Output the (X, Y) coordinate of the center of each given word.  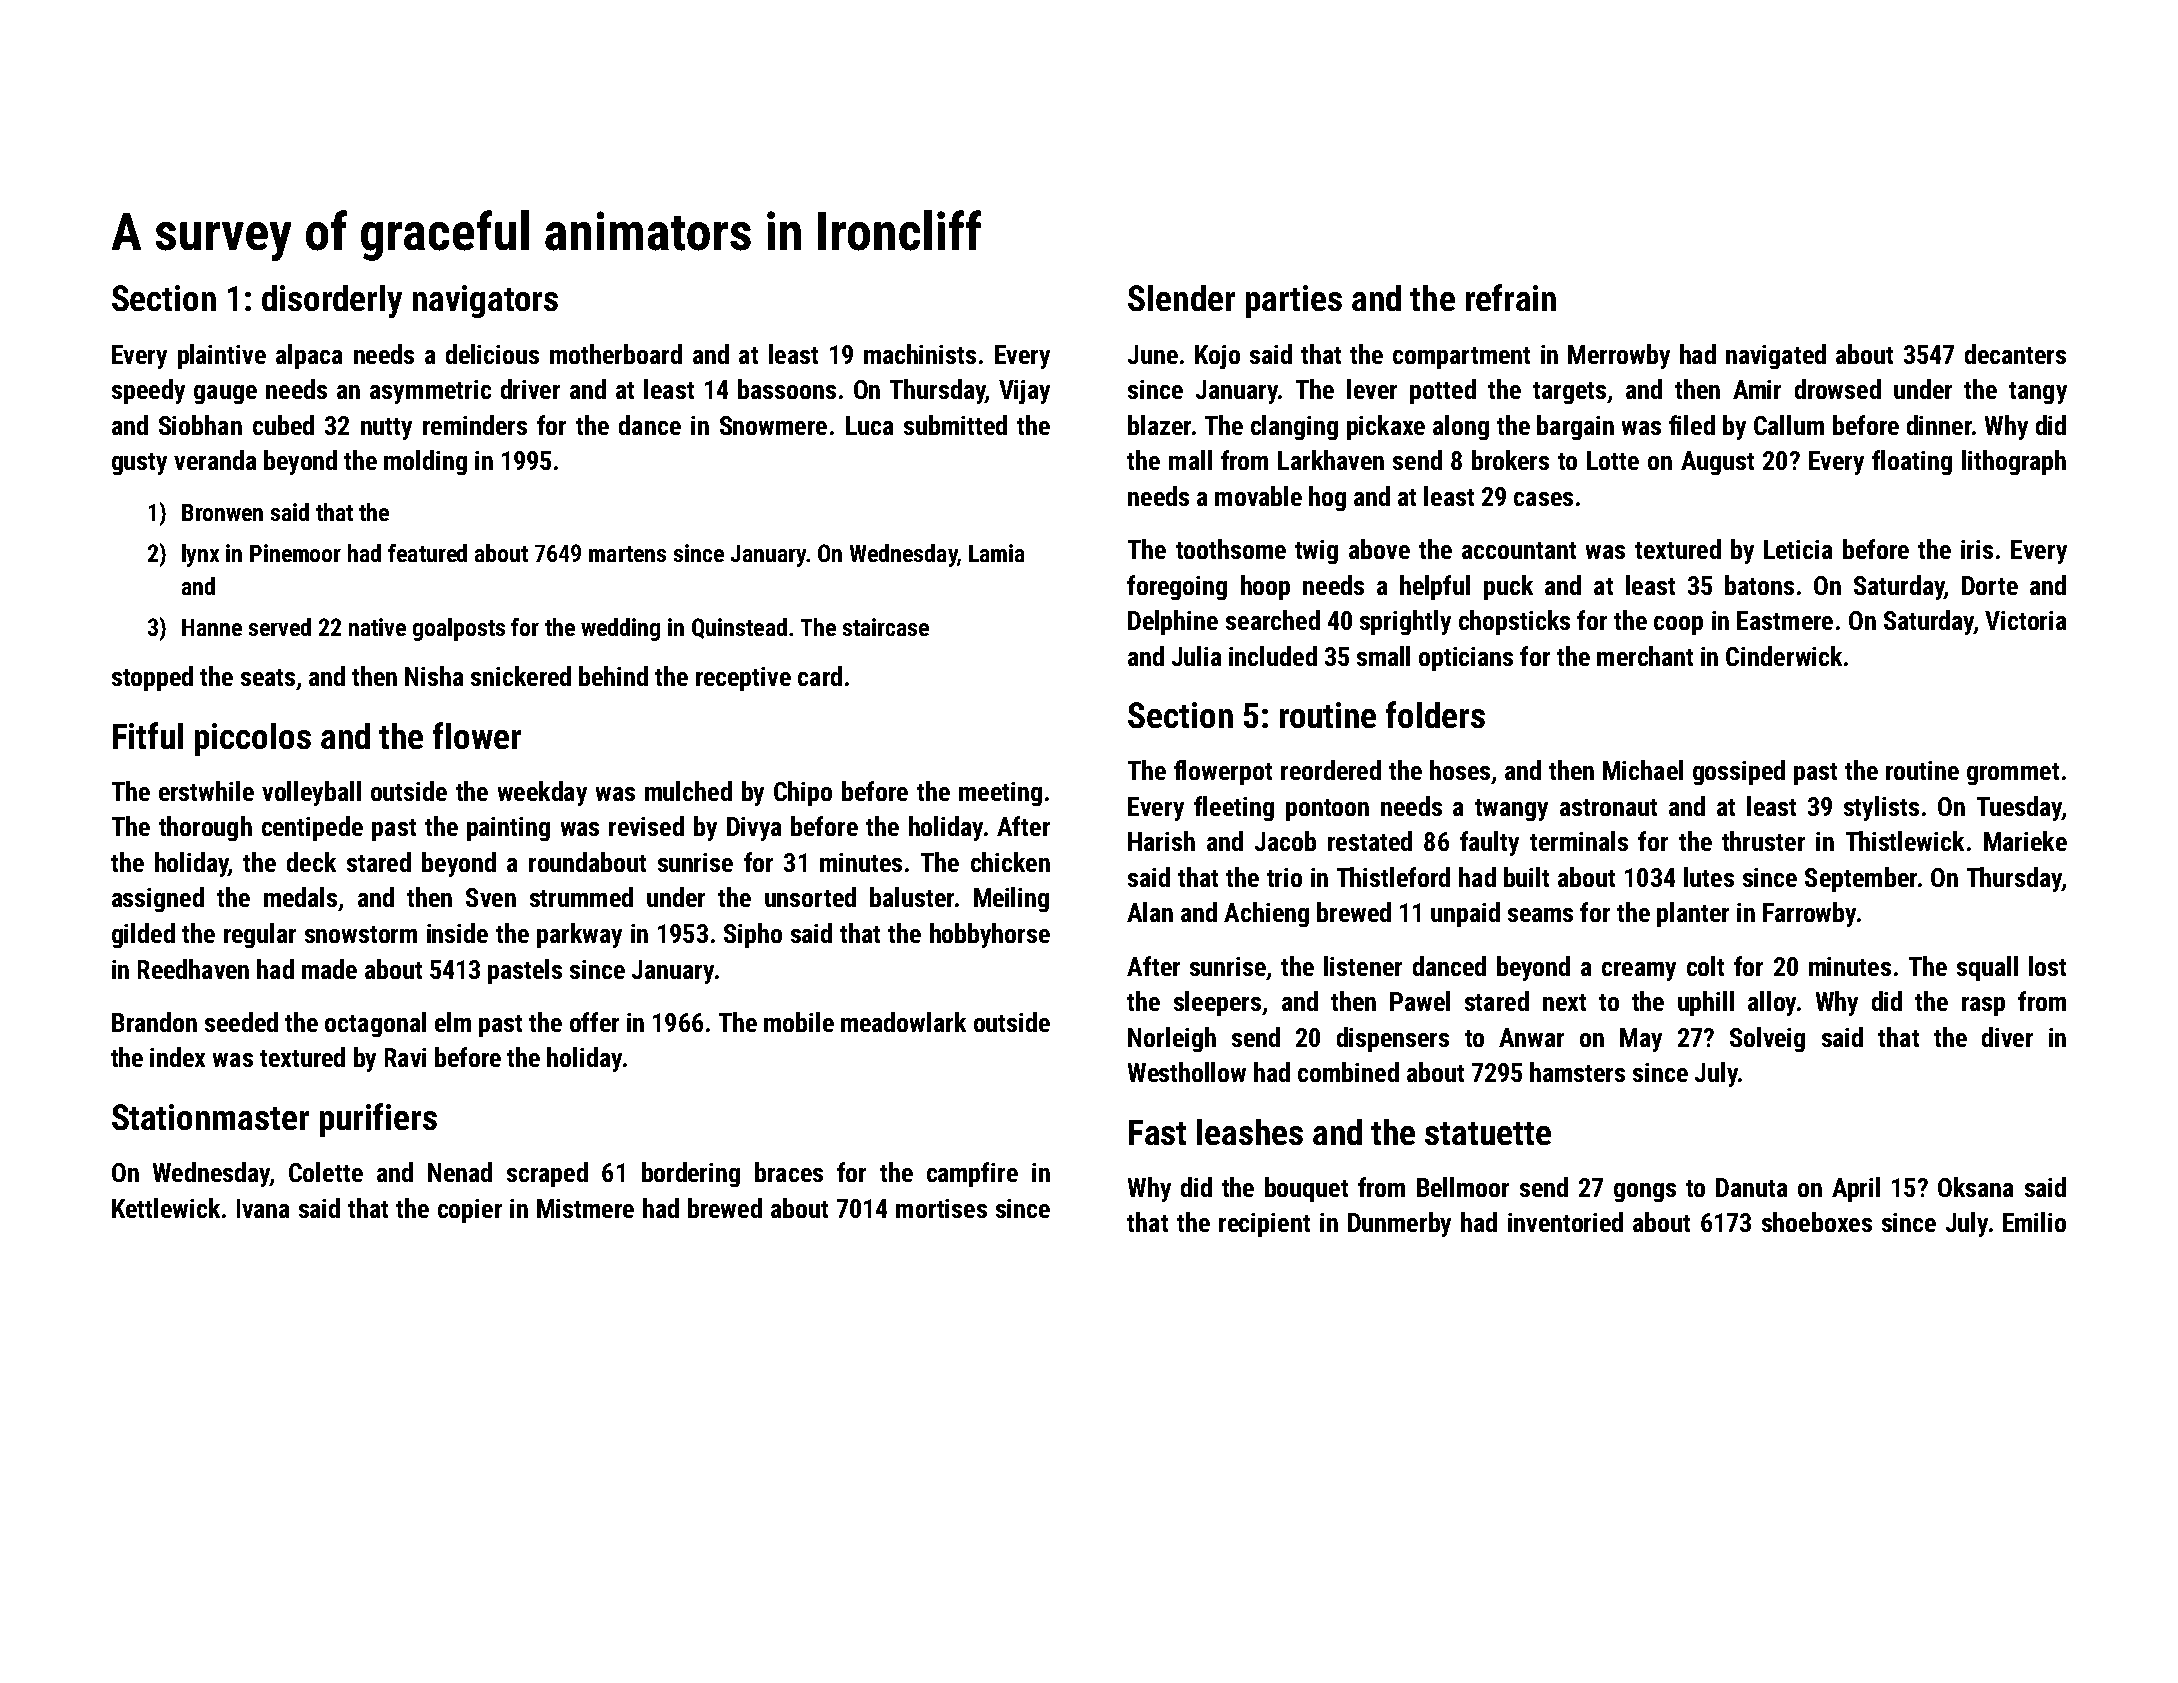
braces (789, 1172)
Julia (1196, 656)
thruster (1763, 841)
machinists (920, 354)
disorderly (332, 301)
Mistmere (585, 1208)
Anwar (1531, 1037)
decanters (2015, 354)
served (280, 627)
